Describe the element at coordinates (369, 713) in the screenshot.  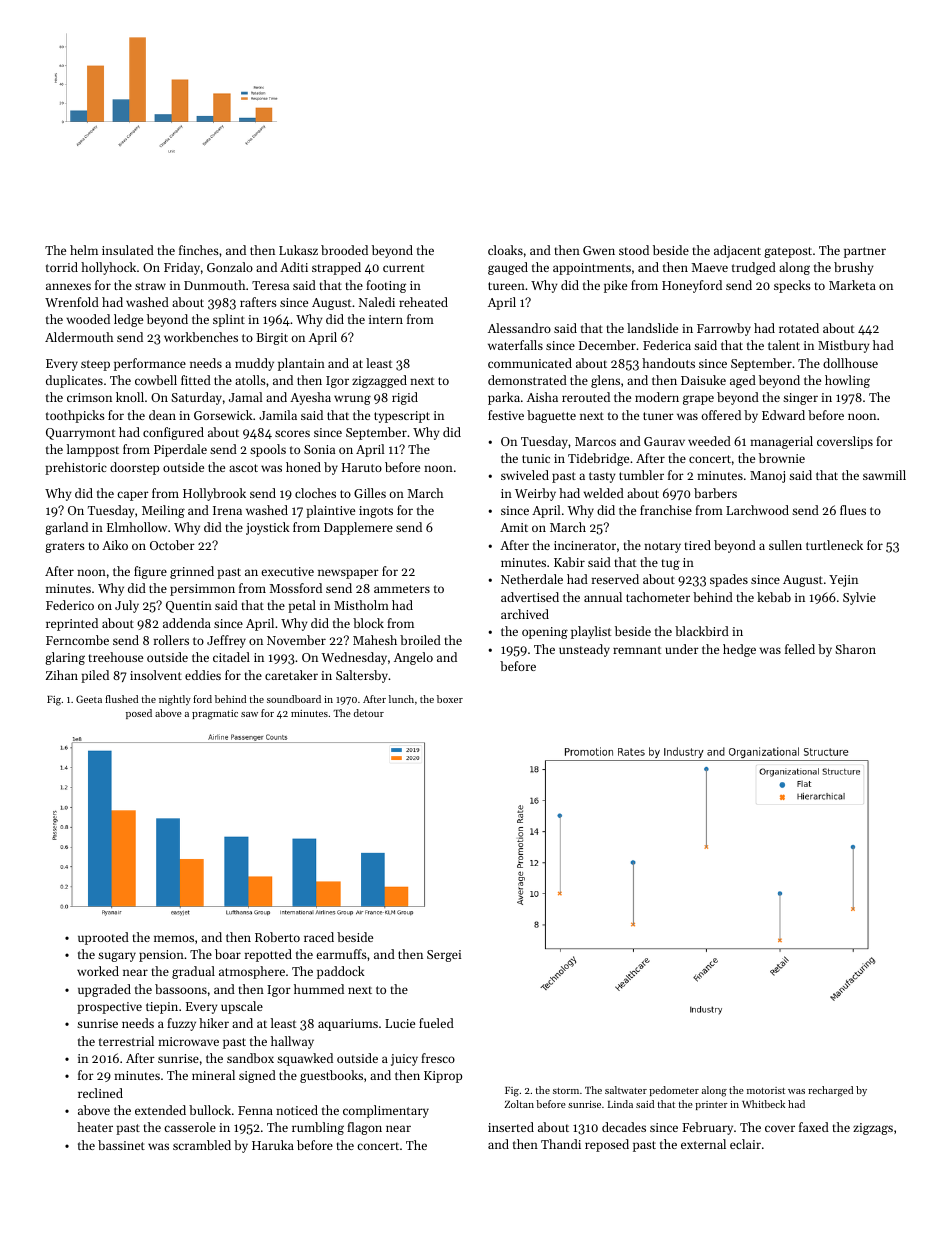
I see `detour` at that location.
